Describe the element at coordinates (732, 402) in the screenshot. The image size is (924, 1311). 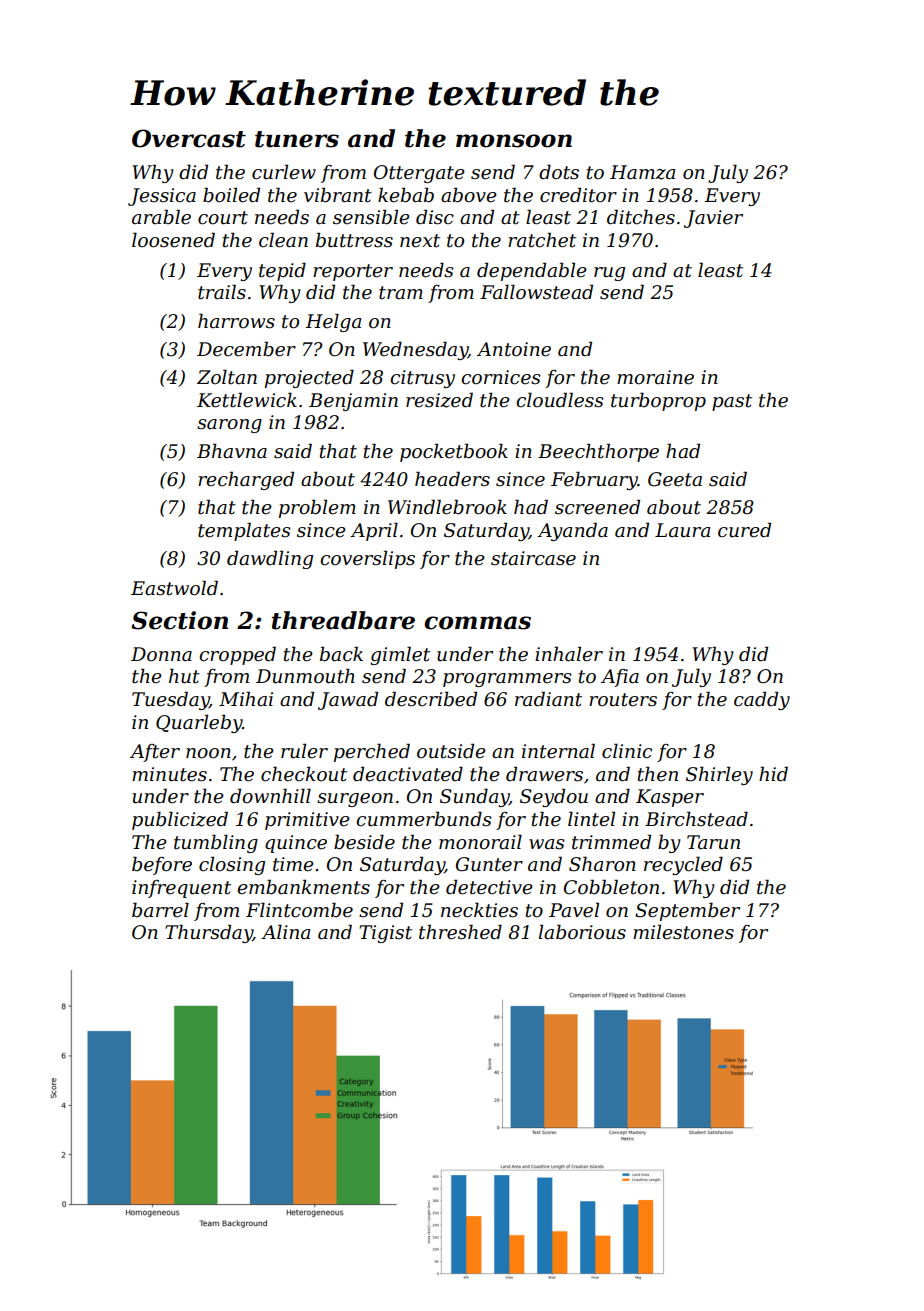
I see `past` at that location.
